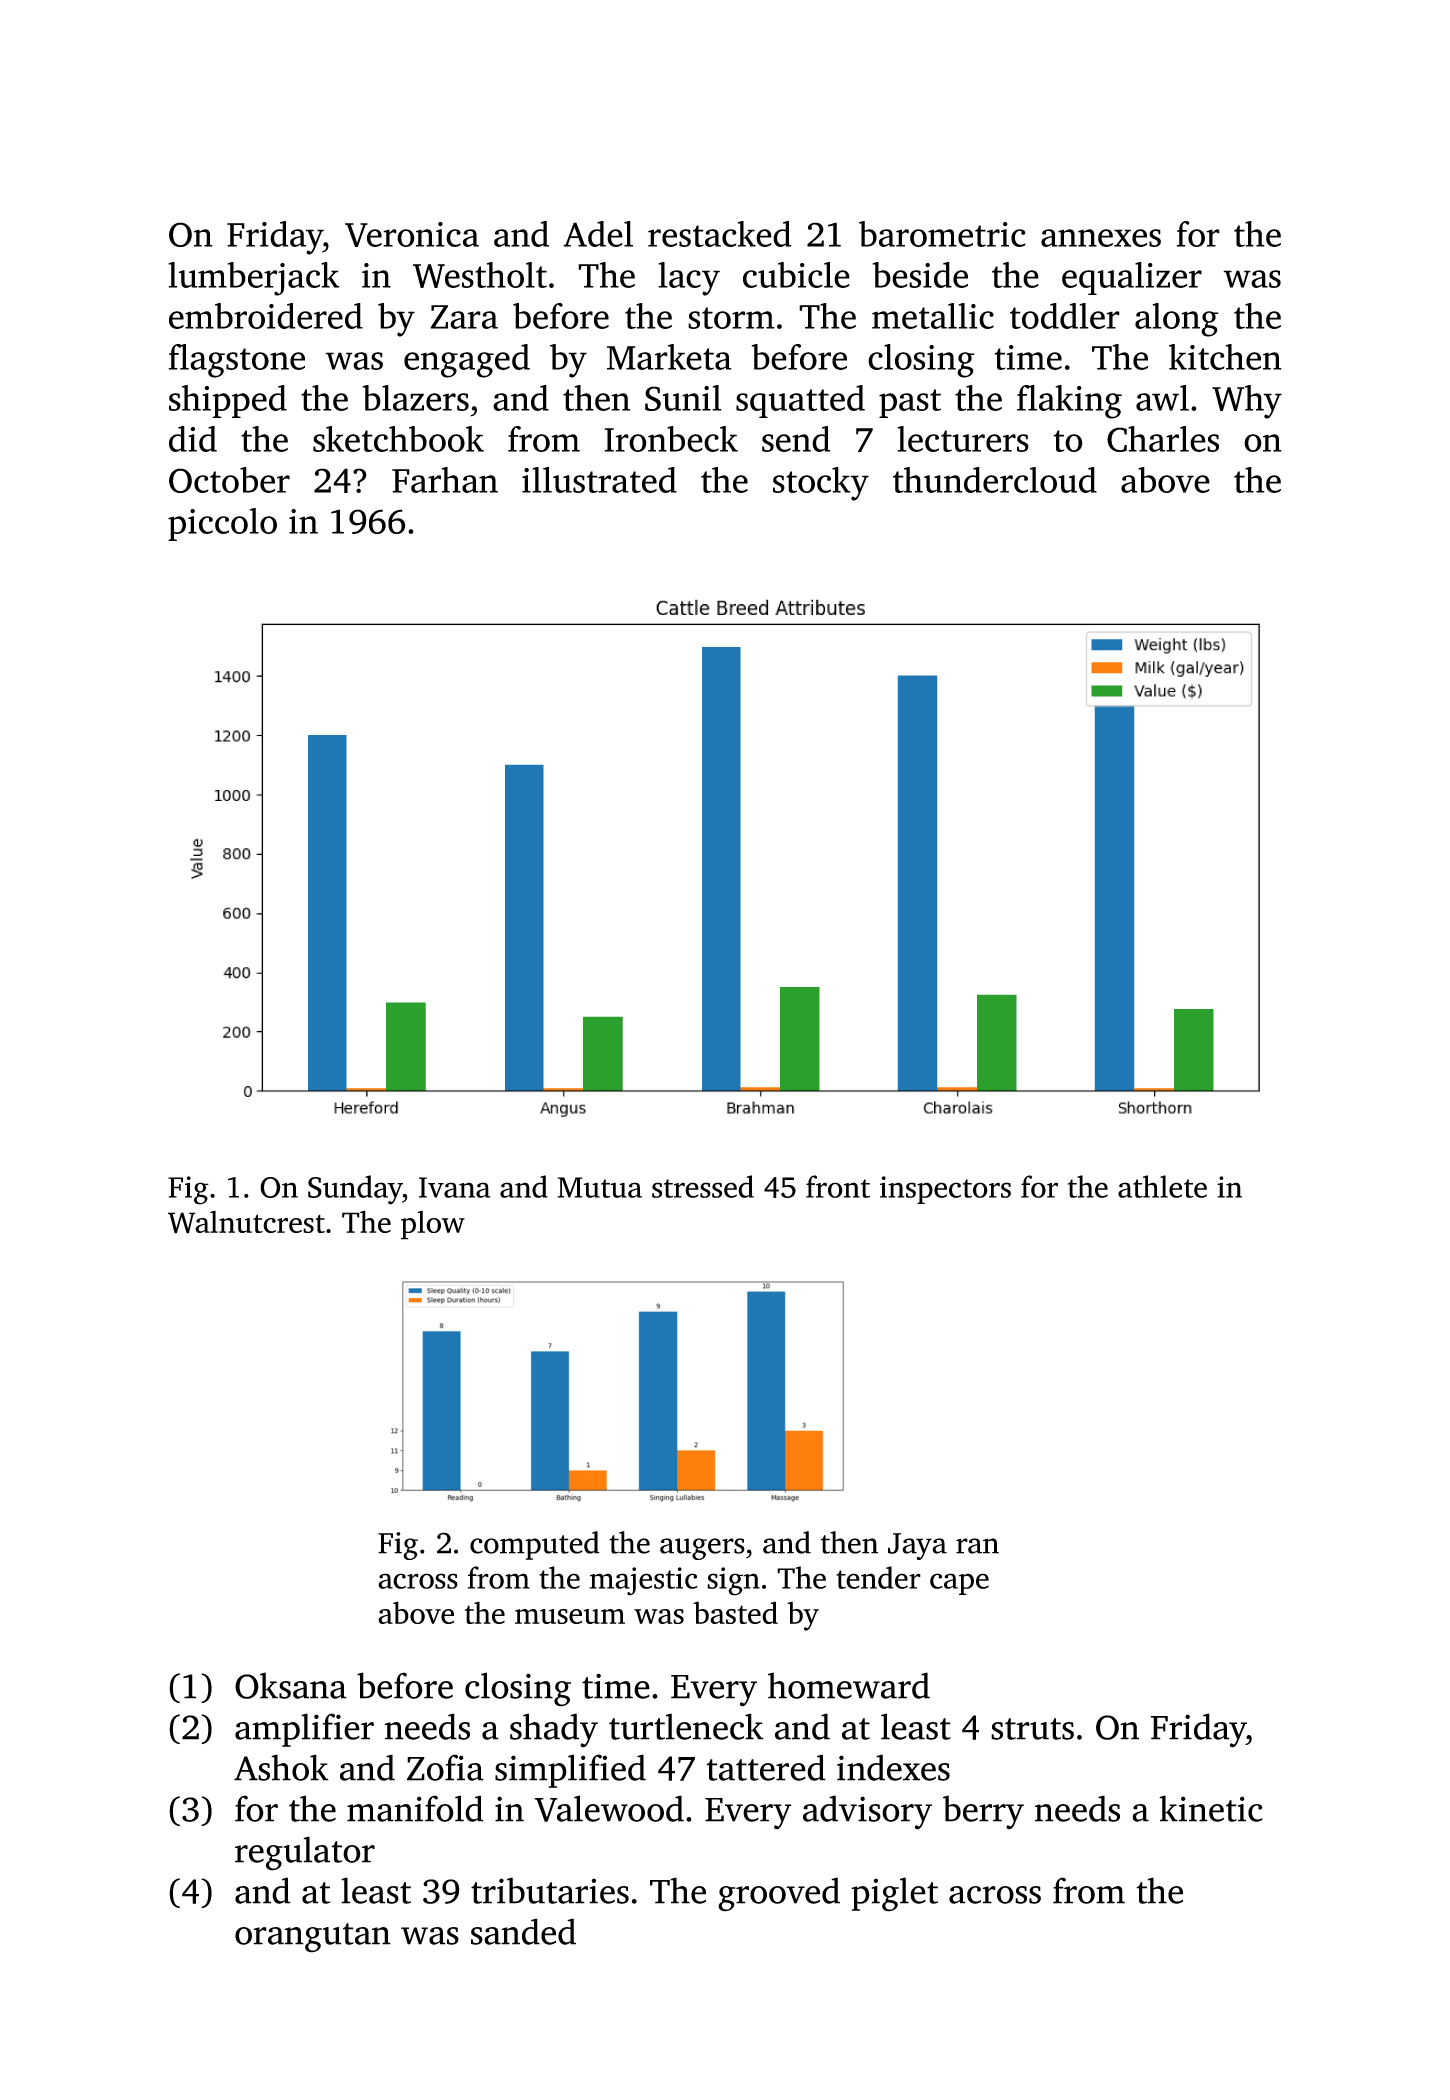  I want to click on struts, so click(1032, 1729).
